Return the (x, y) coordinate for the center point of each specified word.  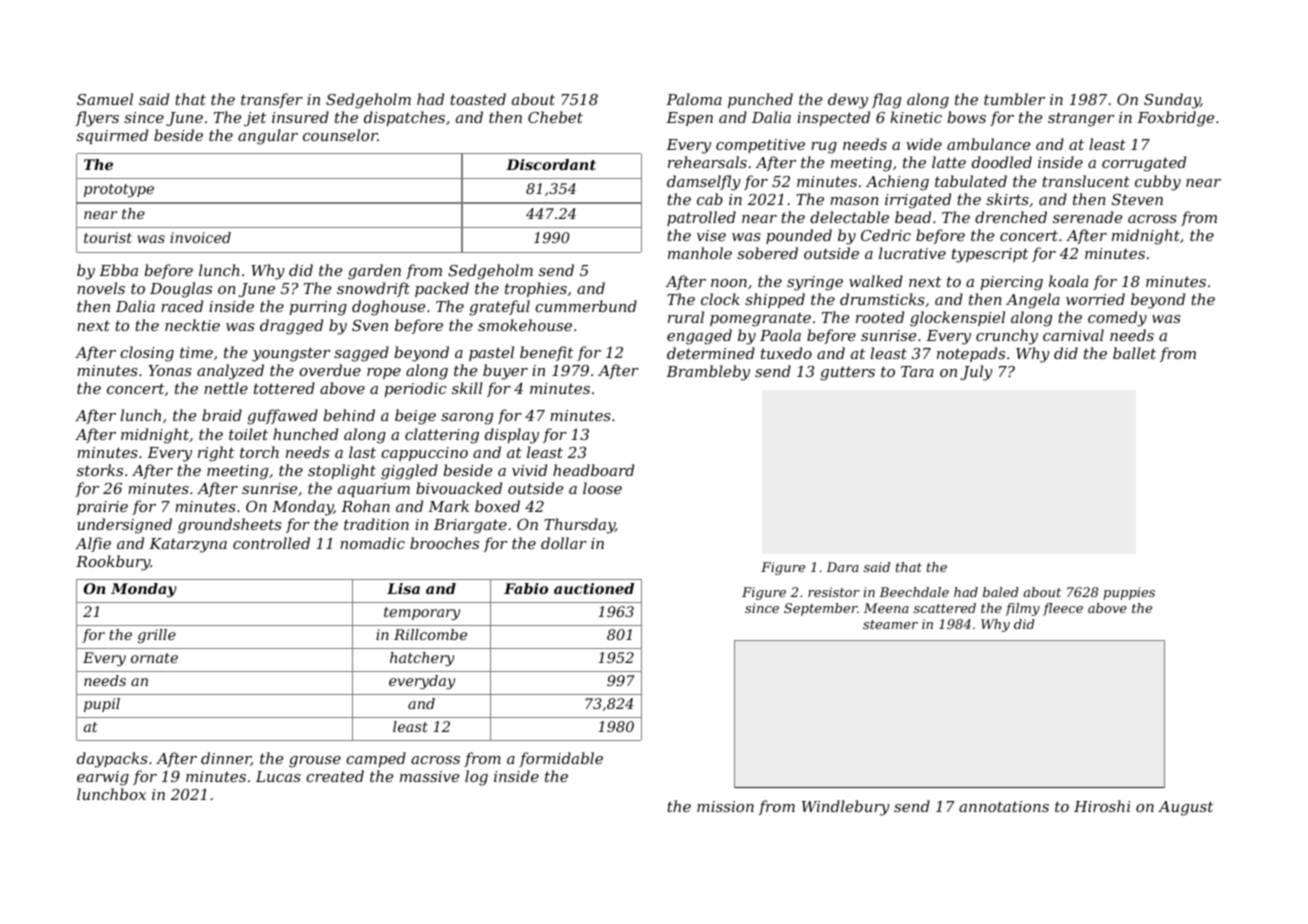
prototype (119, 190)
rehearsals (707, 162)
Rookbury (113, 563)
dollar (564, 543)
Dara (842, 567)
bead (913, 217)
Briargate (470, 526)
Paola (780, 335)
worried (1095, 299)
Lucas (278, 776)
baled (1001, 592)
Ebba (118, 270)
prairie (102, 508)
